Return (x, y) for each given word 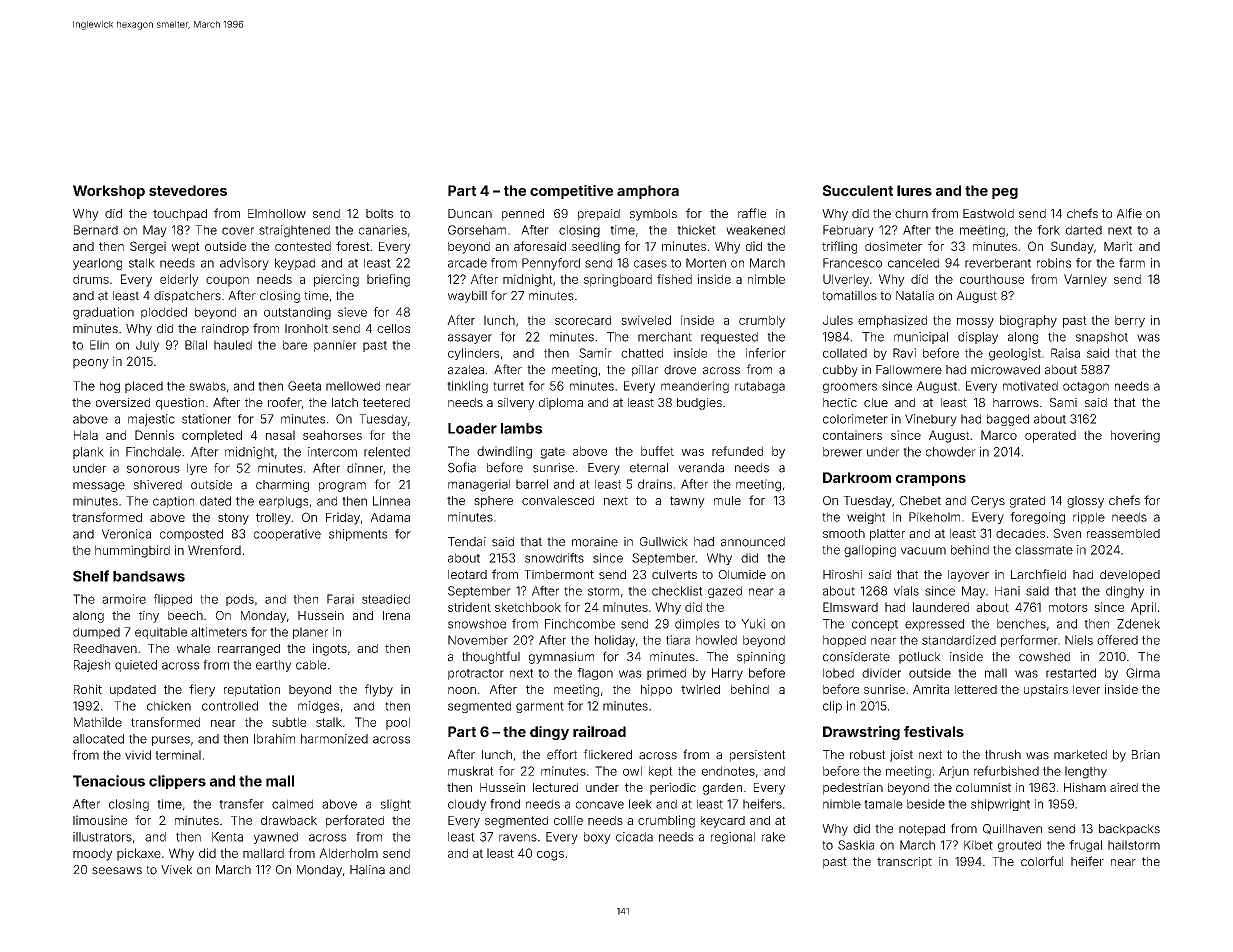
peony (91, 364)
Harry (727, 674)
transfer (241, 804)
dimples (697, 625)
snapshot (1102, 338)
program (342, 487)
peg (1005, 193)
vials (906, 591)
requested (729, 338)
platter (887, 535)
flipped (172, 600)
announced (753, 542)
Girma (1143, 673)
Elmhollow (277, 213)
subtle (289, 722)
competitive (571, 192)
